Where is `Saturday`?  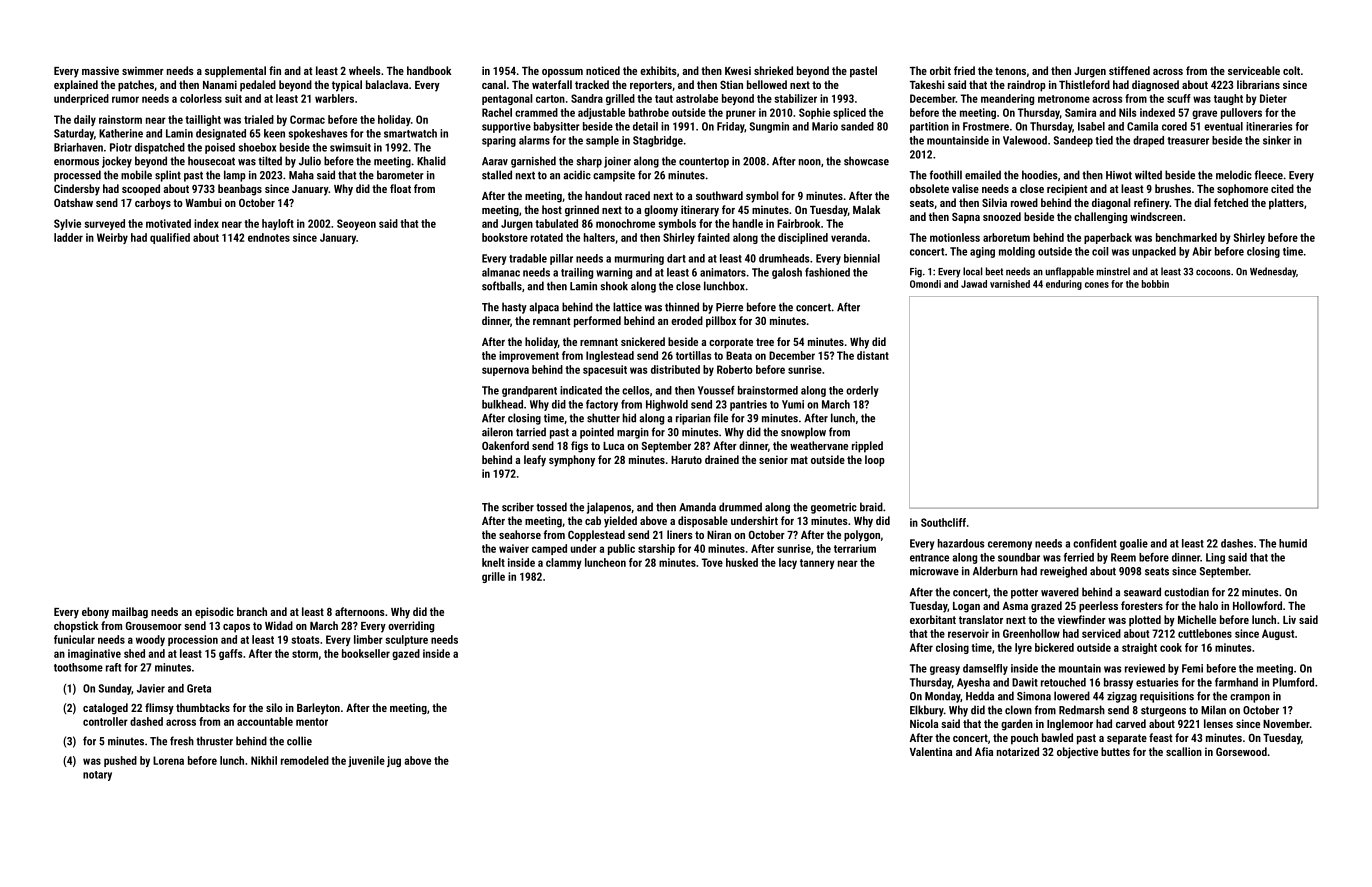 Saturday is located at coordinates (74, 134).
